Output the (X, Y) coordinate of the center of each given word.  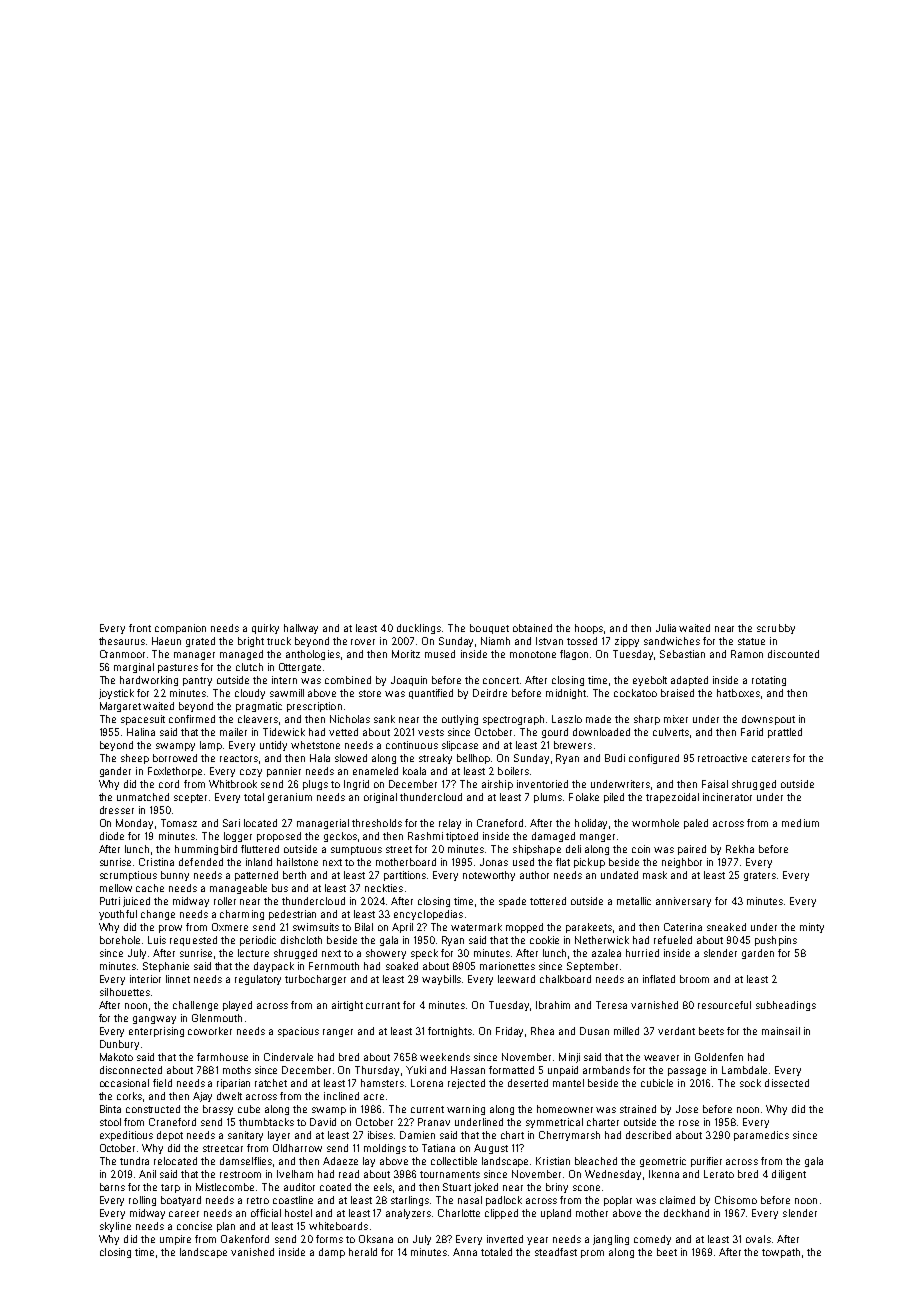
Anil (147, 1174)
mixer (676, 719)
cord (169, 784)
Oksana (376, 1239)
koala (414, 771)
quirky (265, 629)
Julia (666, 628)
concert (501, 680)
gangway (154, 1020)
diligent (789, 1175)
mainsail (781, 1031)
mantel (568, 1083)
